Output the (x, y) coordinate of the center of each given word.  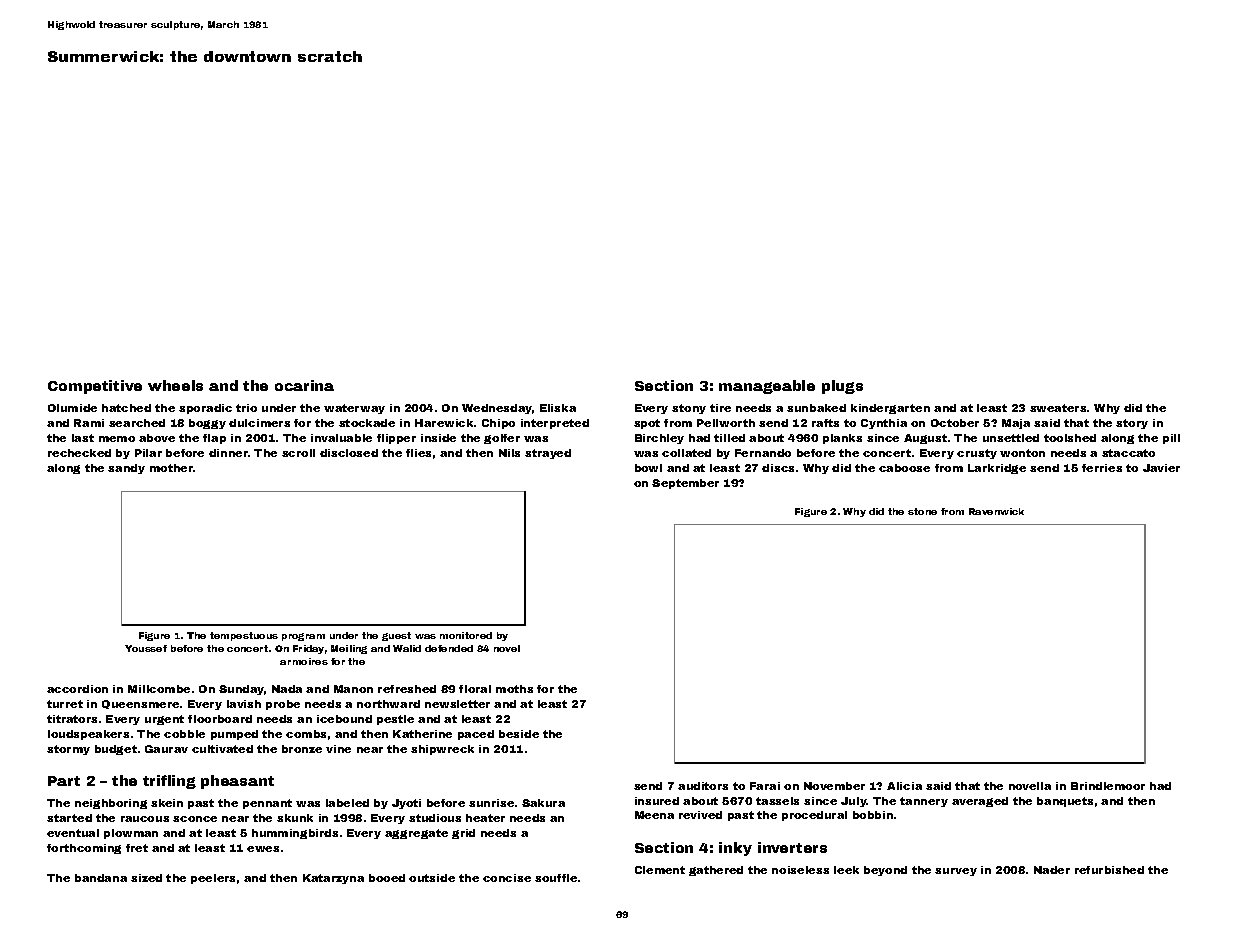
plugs (842, 387)
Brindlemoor (1108, 786)
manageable (767, 387)
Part (64, 781)
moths (514, 689)
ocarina (304, 385)
